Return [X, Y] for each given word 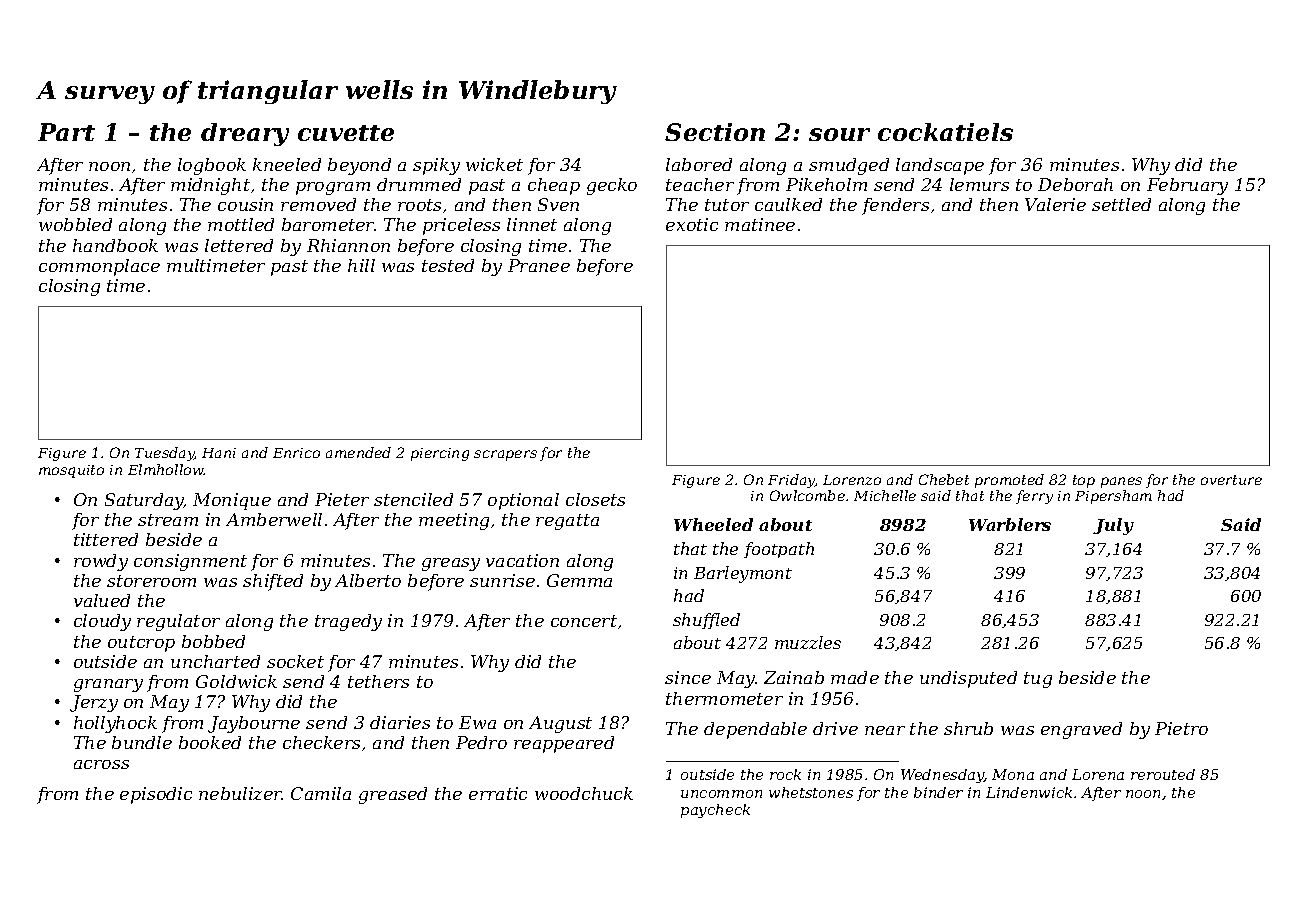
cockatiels [945, 132]
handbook [115, 245]
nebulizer [240, 793]
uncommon [721, 794]
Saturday [144, 501]
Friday [791, 481]
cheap [554, 186]
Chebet [944, 479]
